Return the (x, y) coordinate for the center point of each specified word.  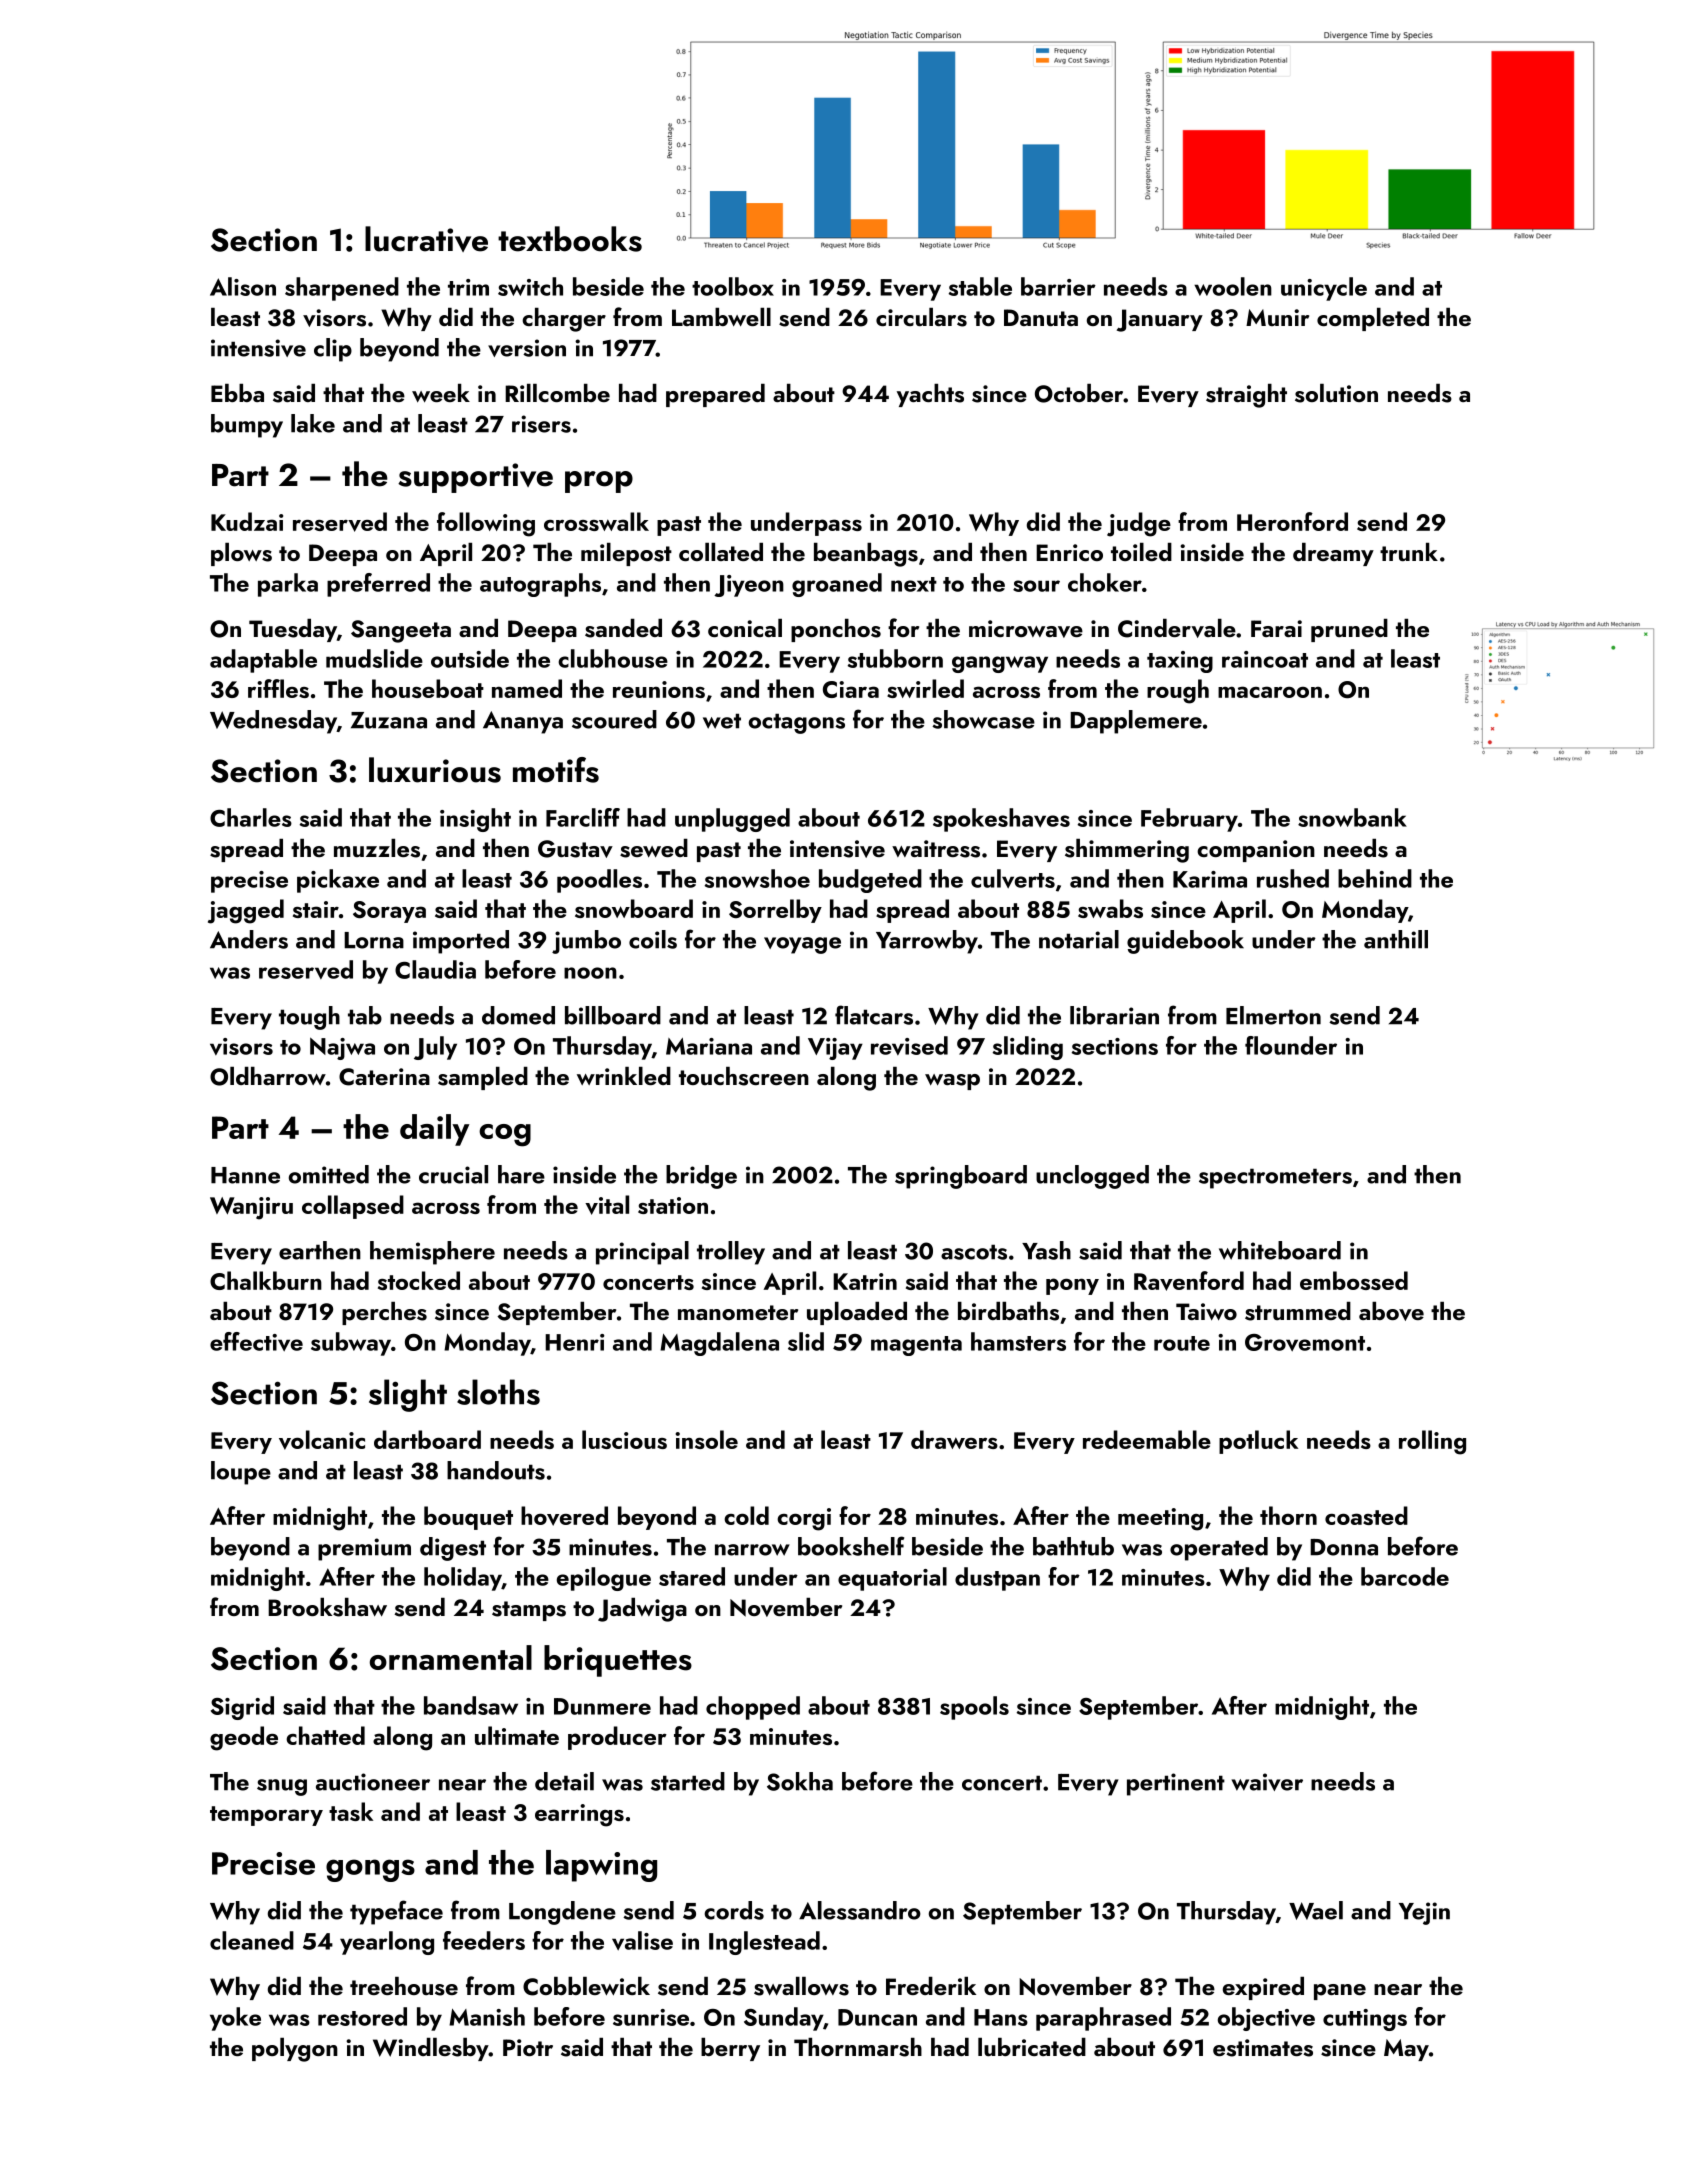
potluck (1258, 1442)
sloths (498, 1392)
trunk (1409, 552)
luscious (624, 1439)
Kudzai (247, 521)
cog (505, 1135)
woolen (1233, 286)
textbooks (570, 239)
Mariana (709, 1046)
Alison (243, 286)
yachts (930, 395)
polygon (295, 2050)
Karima (1210, 879)
